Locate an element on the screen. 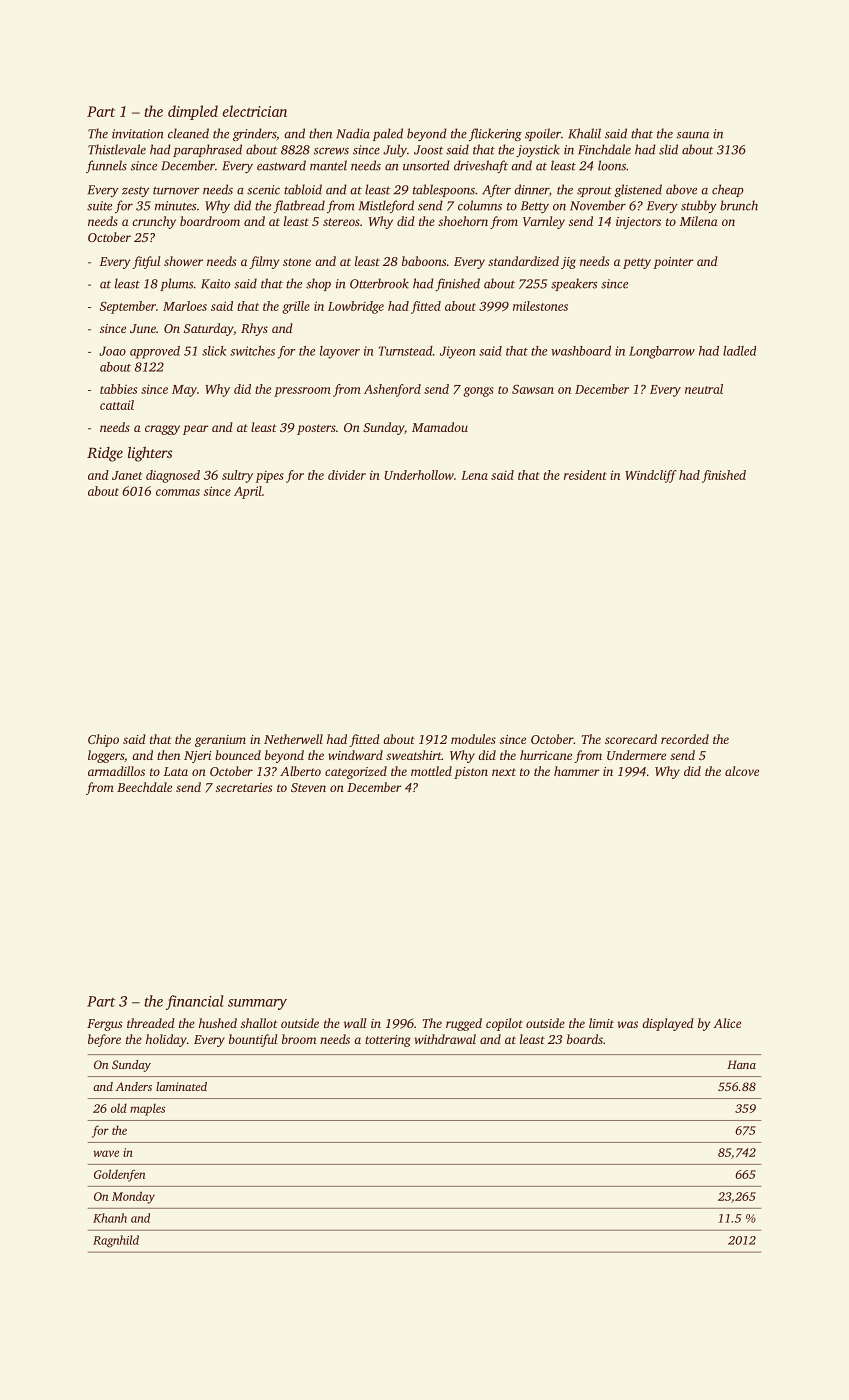  baboons is located at coordinates (424, 261).
